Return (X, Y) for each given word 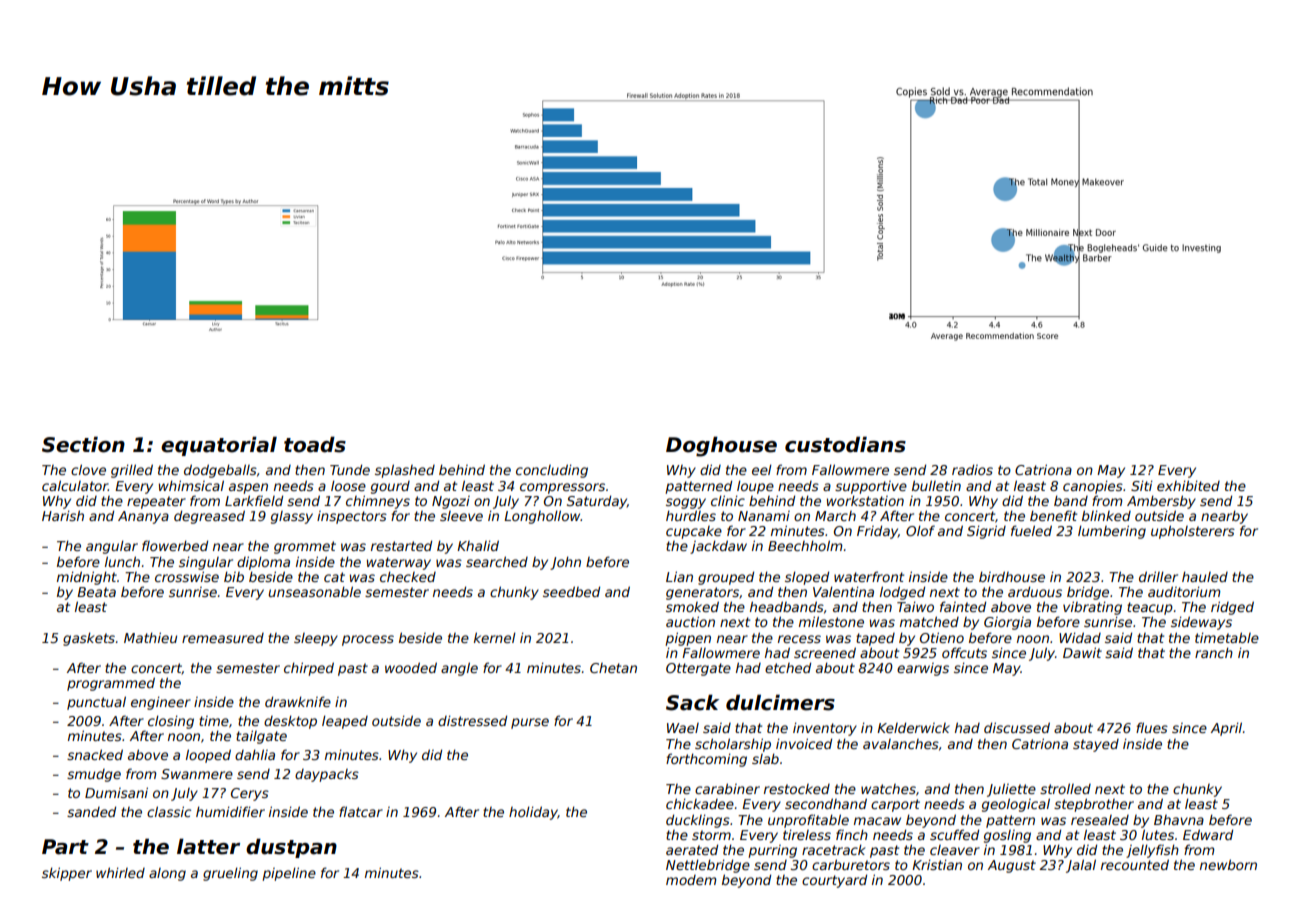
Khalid (478, 545)
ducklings (698, 821)
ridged (1232, 608)
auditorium (1184, 591)
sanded (91, 811)
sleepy (316, 639)
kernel (495, 637)
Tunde (350, 469)
